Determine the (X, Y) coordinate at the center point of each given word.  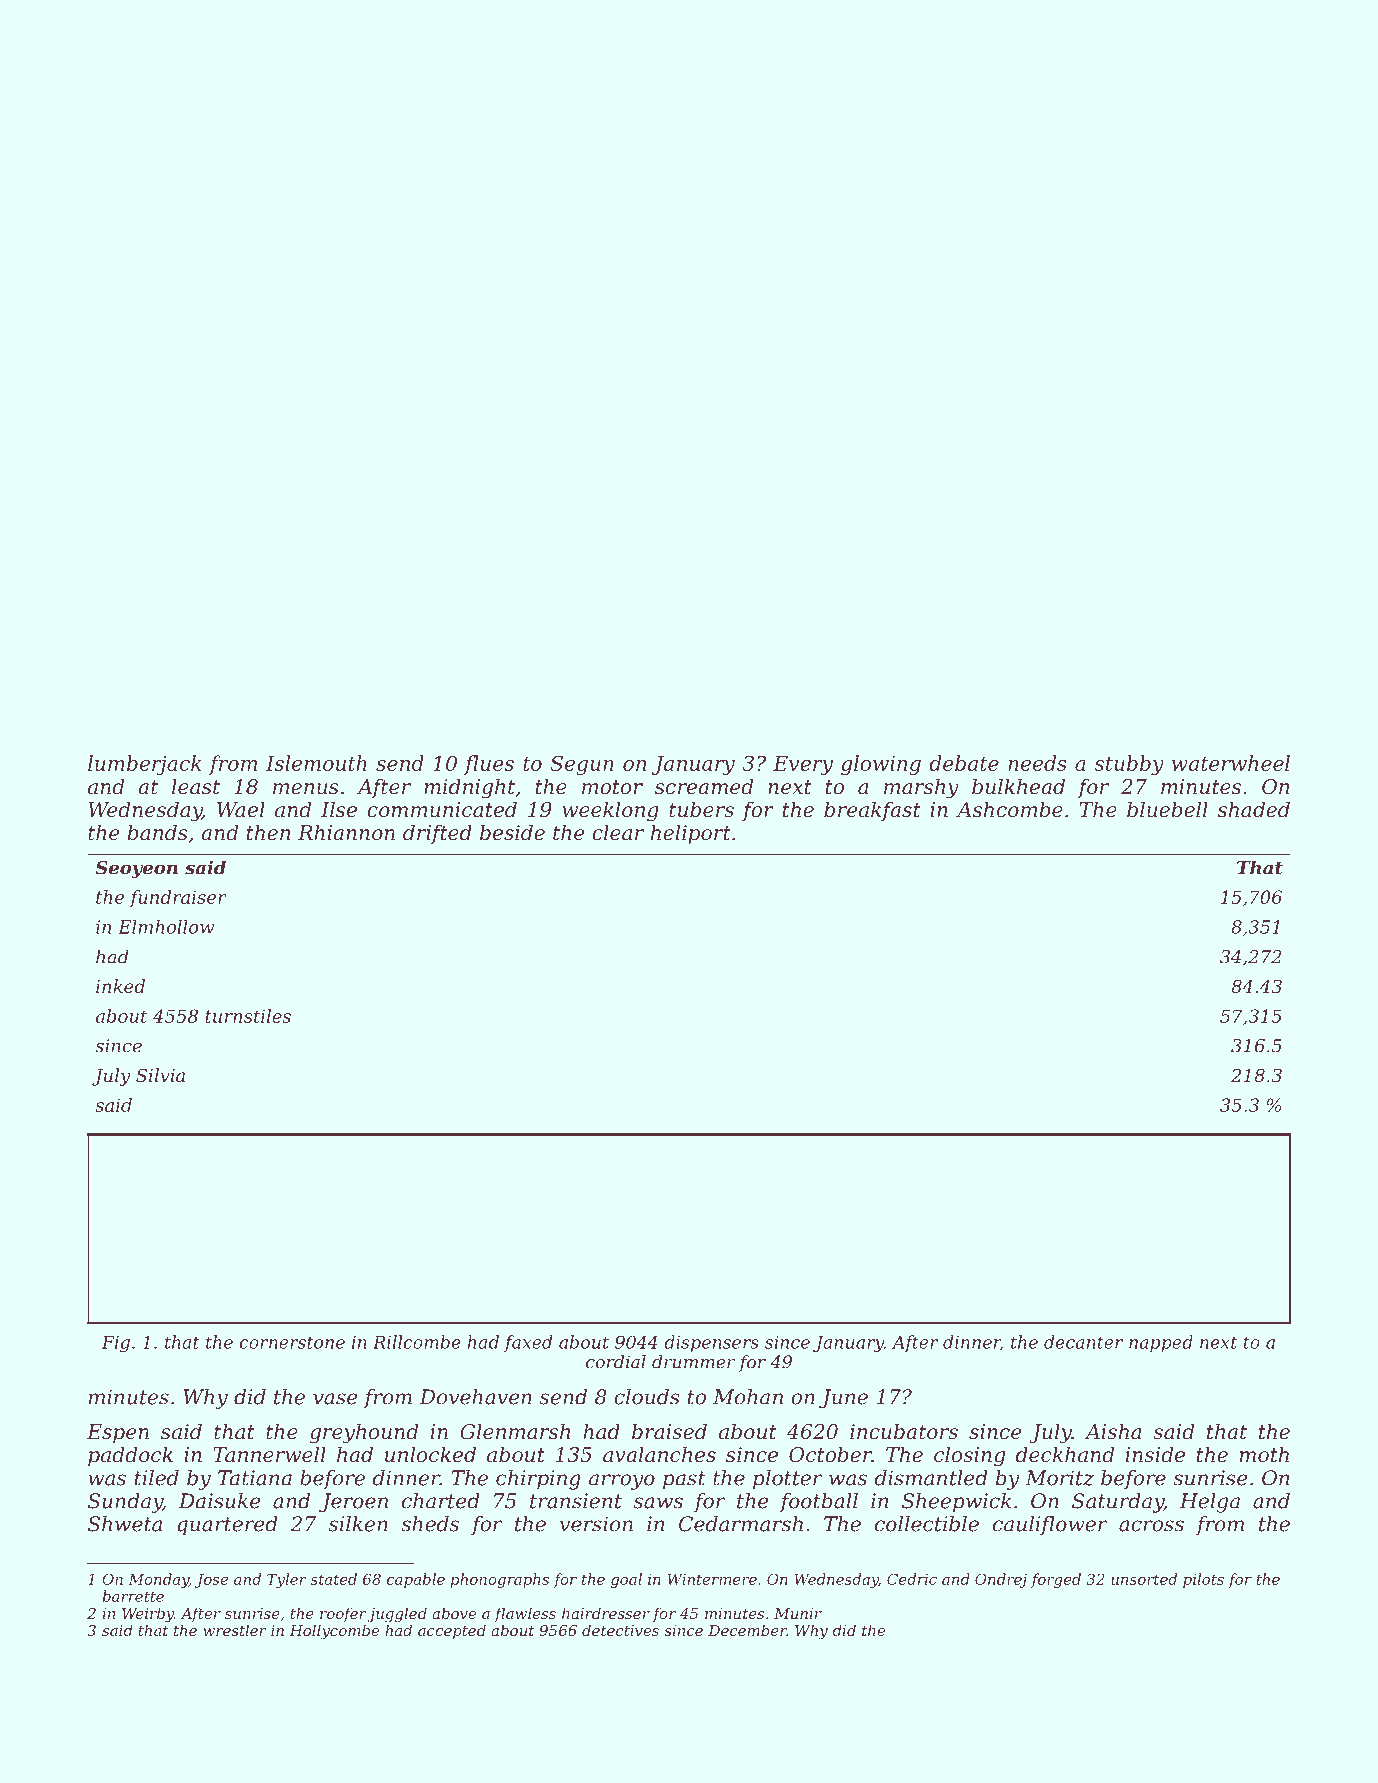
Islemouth (316, 763)
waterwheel (1231, 763)
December (747, 1630)
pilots (1203, 1580)
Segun (582, 765)
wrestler (235, 1630)
